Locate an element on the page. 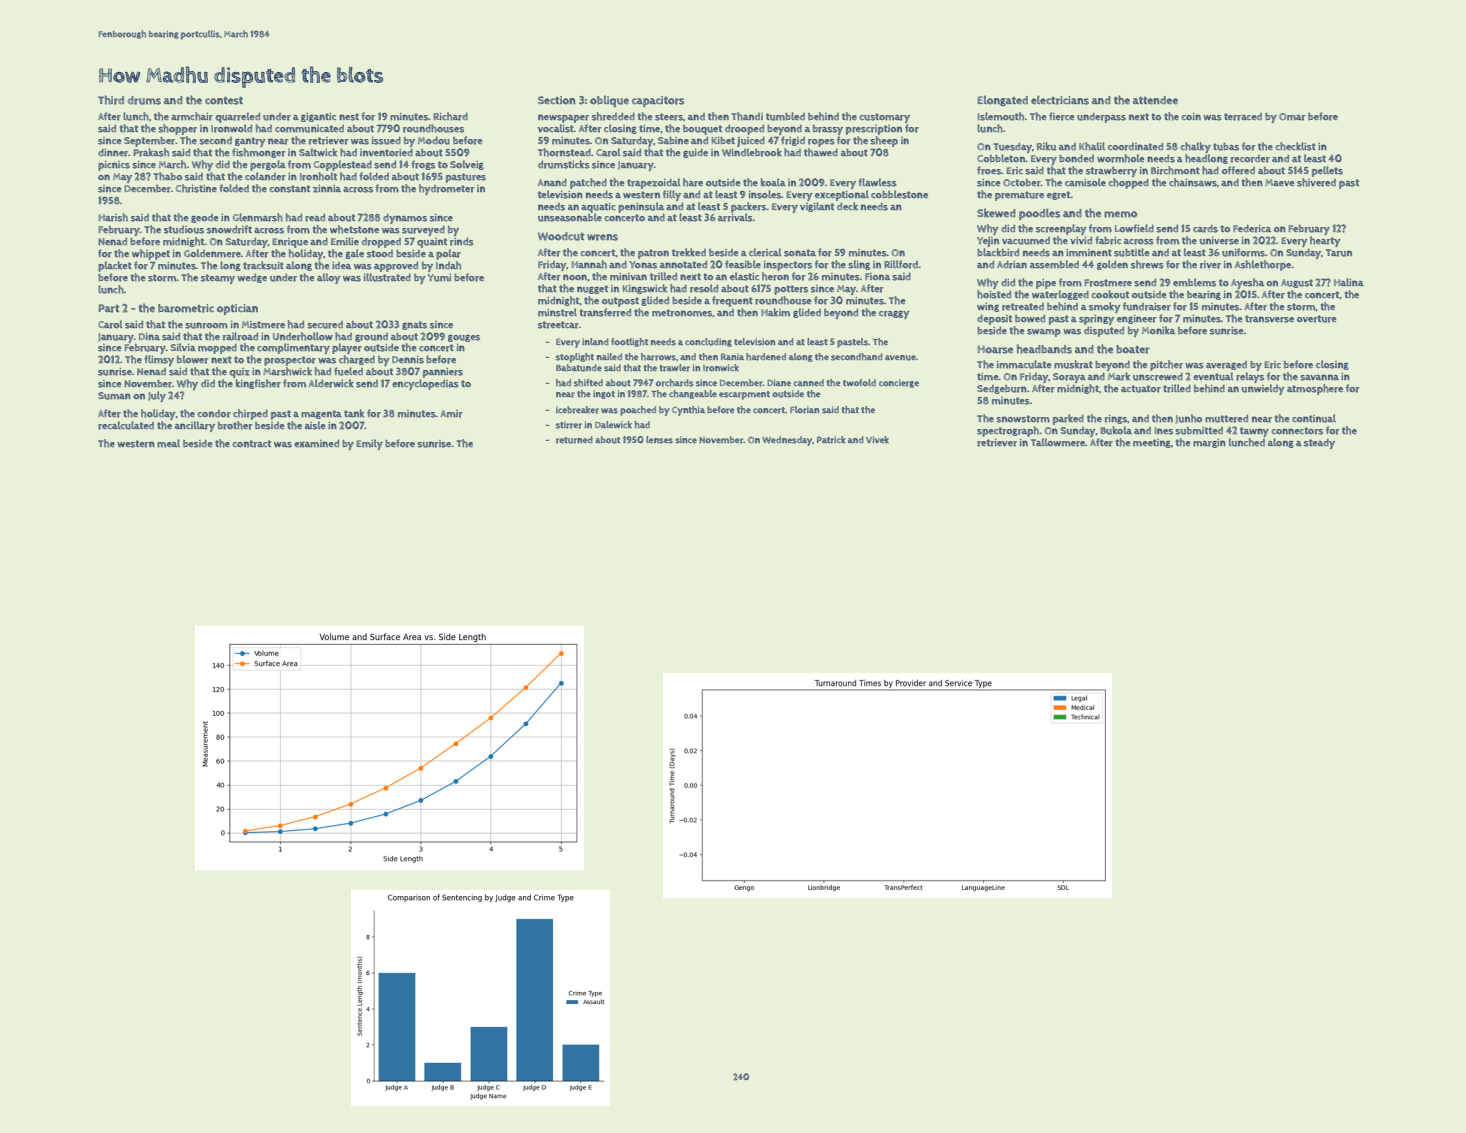  Cynthia is located at coordinates (688, 411).
